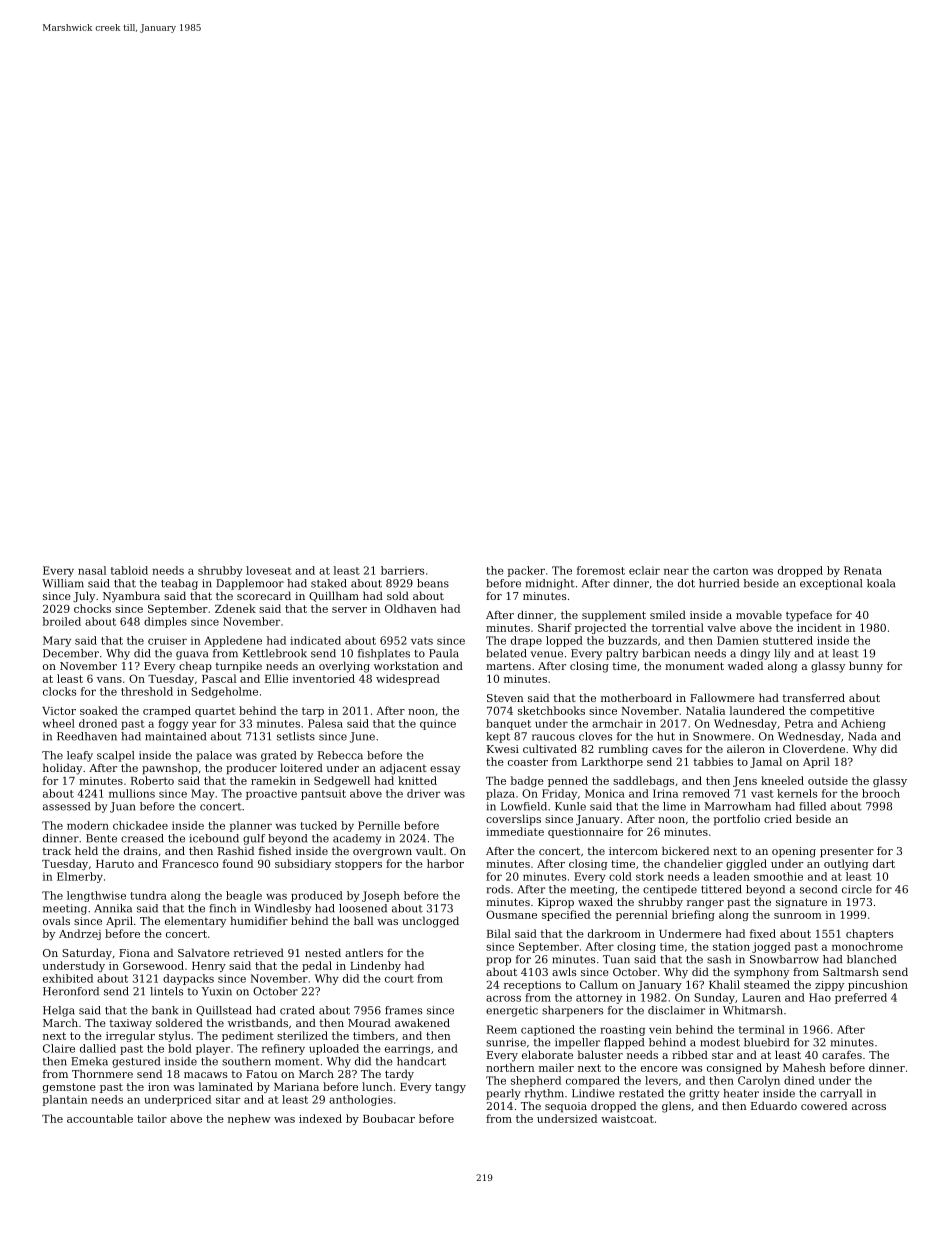 Image resolution: width=952 pixels, height=1233 pixels. What do you see at coordinates (402, 570) in the screenshot?
I see `barriers` at bounding box center [402, 570].
